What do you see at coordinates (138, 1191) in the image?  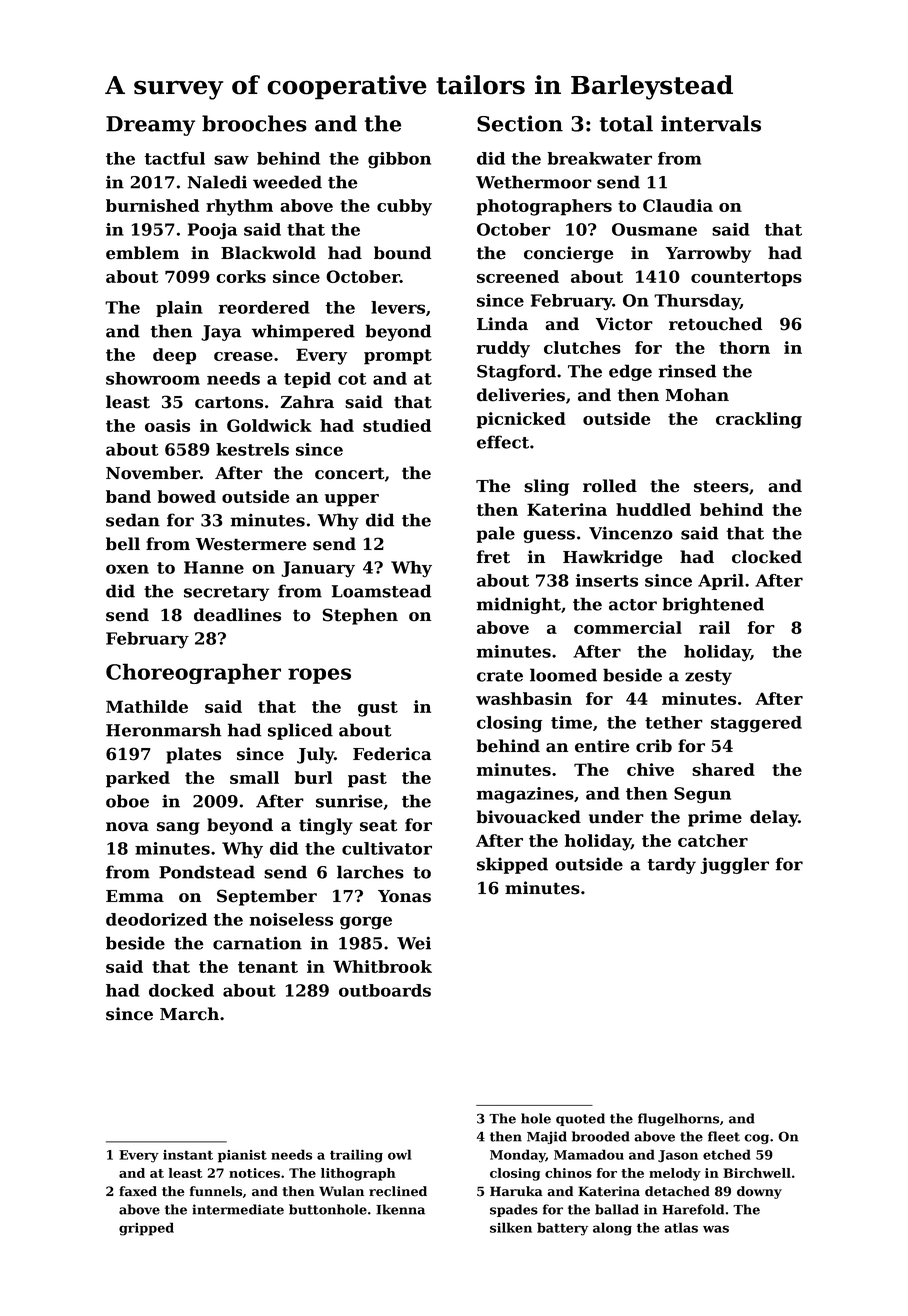 I see `faxed` at bounding box center [138, 1191].
